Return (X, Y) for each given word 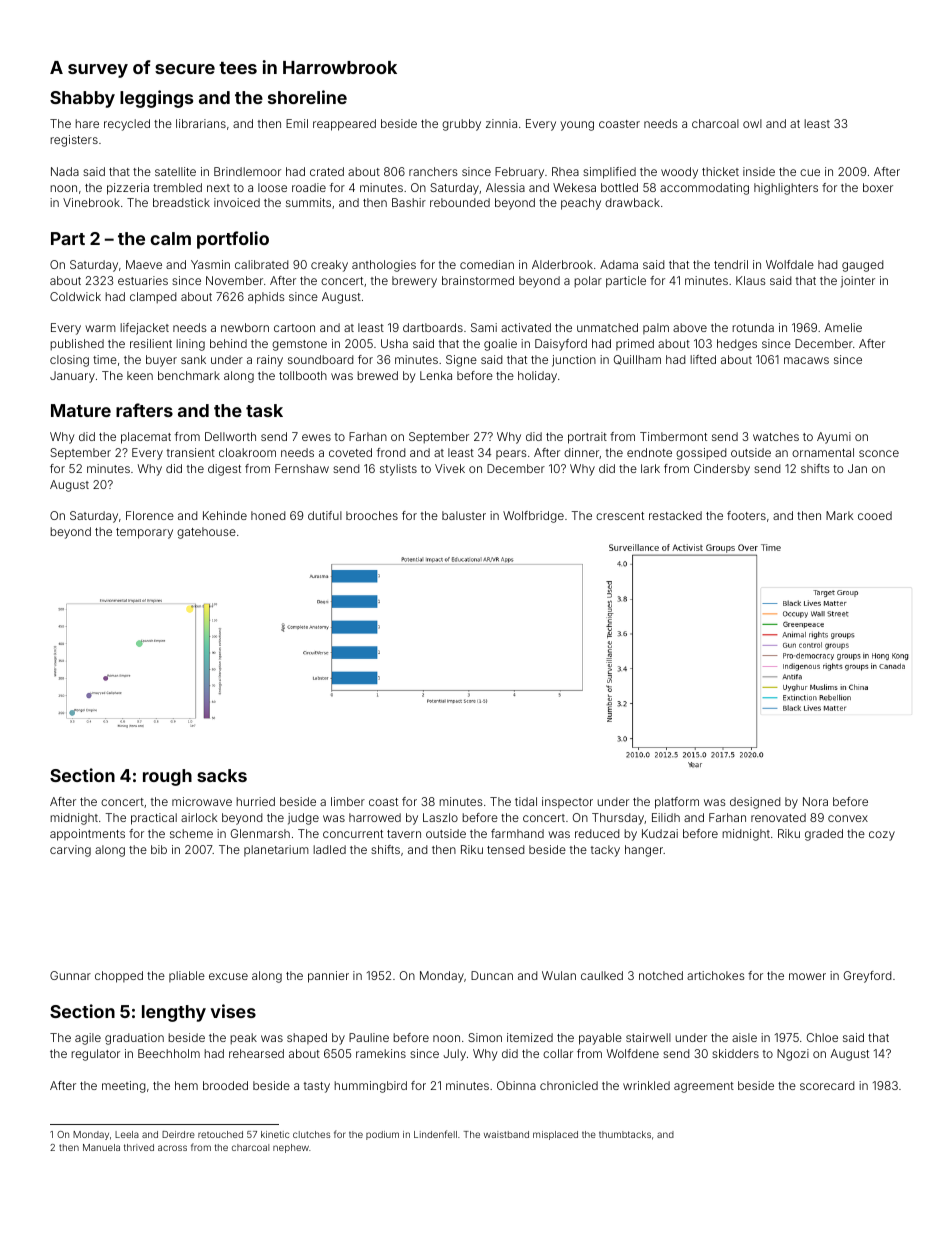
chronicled (569, 1085)
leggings (156, 99)
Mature (81, 410)
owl (752, 123)
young (577, 126)
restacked (675, 515)
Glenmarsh (260, 833)
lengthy (174, 1013)
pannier (328, 977)
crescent (620, 516)
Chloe (822, 1037)
